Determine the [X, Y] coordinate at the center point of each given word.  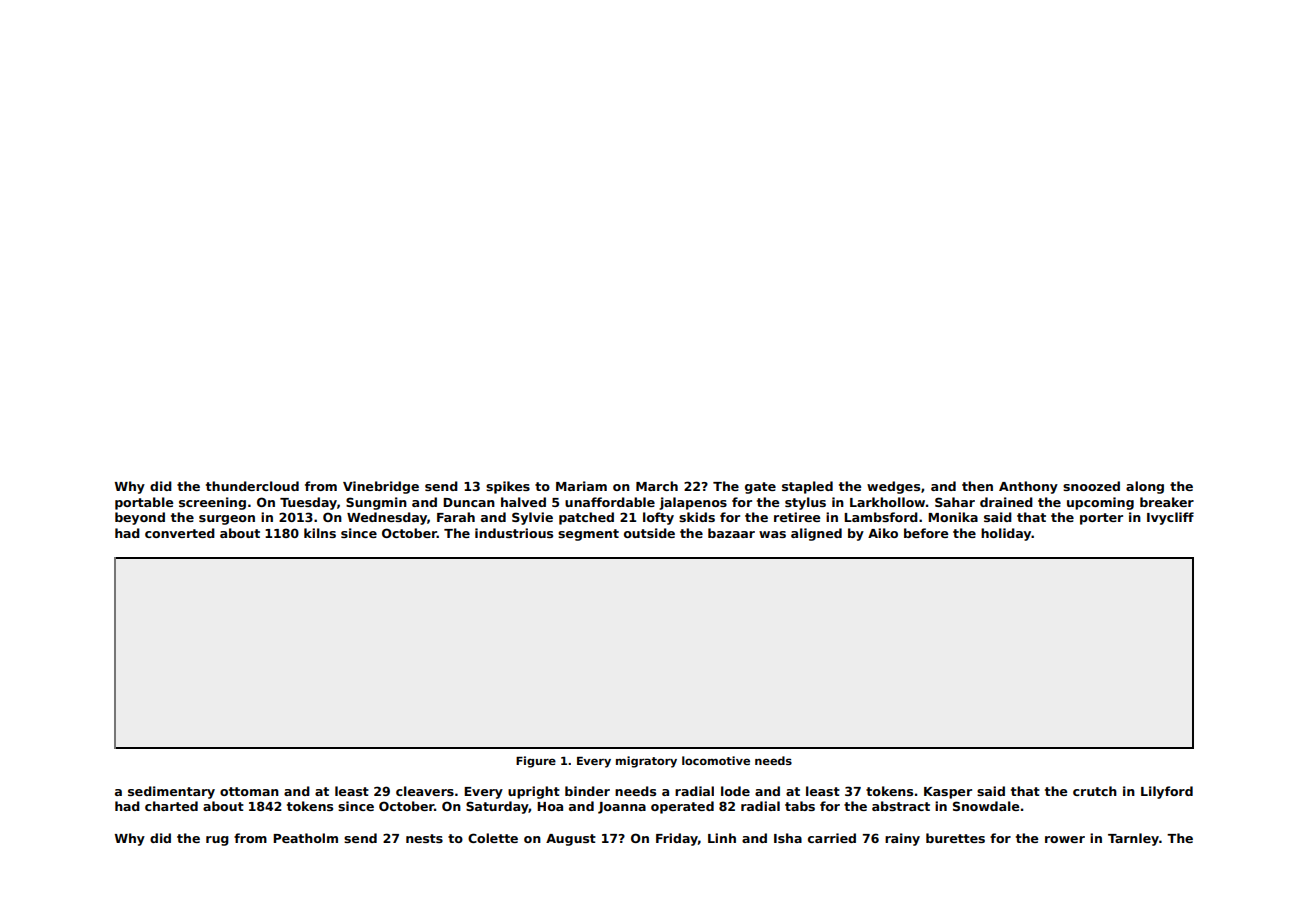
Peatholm [305, 838]
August [571, 840]
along [1145, 487]
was [772, 534]
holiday [1006, 534]
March [657, 486]
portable [144, 503]
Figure [536, 762]
